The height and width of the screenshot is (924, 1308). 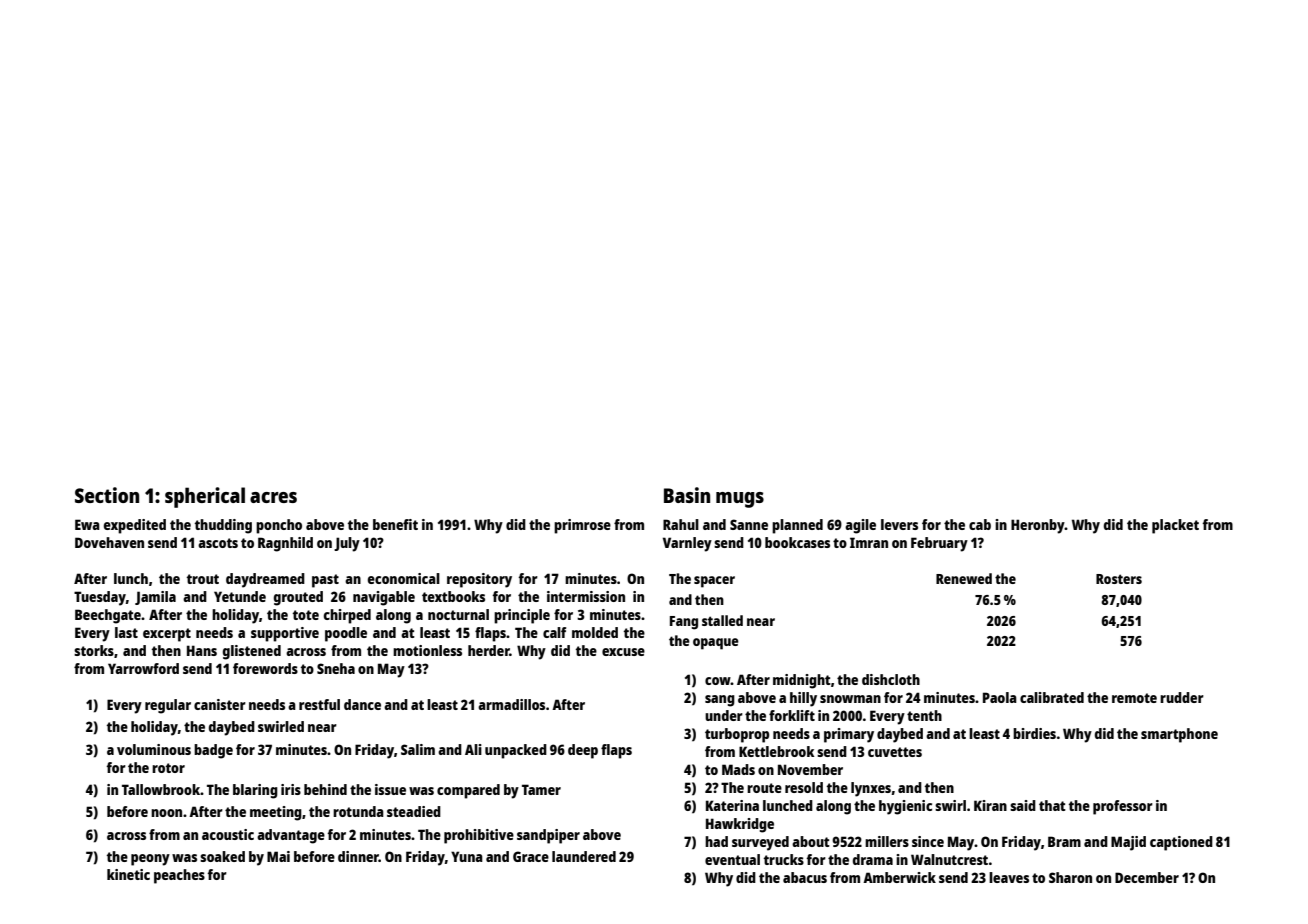 What do you see at coordinates (805, 877) in the screenshot?
I see `abacus` at bounding box center [805, 877].
